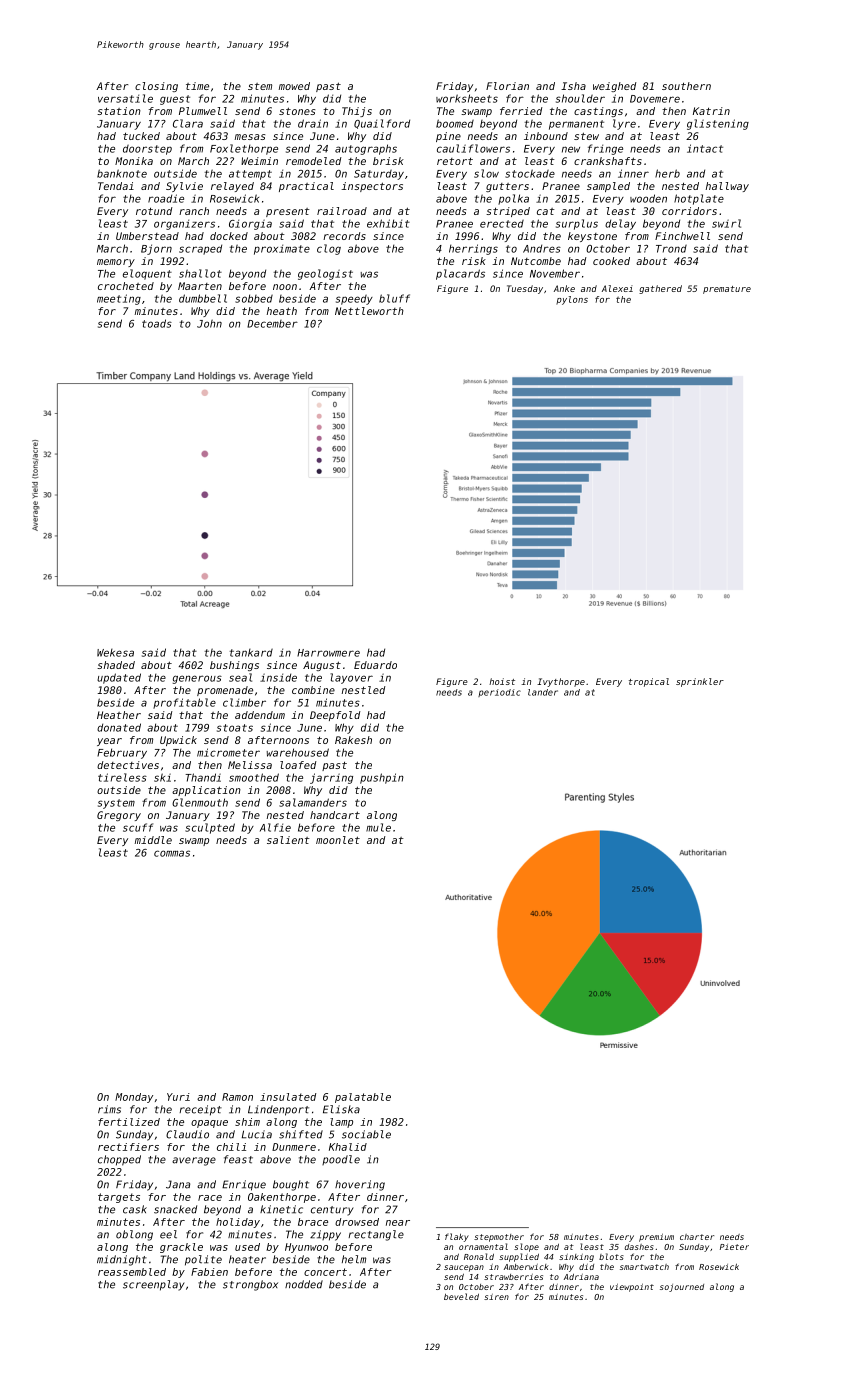 The width and height of the screenshot is (849, 1400). I want to click on pushpin, so click(382, 778).
